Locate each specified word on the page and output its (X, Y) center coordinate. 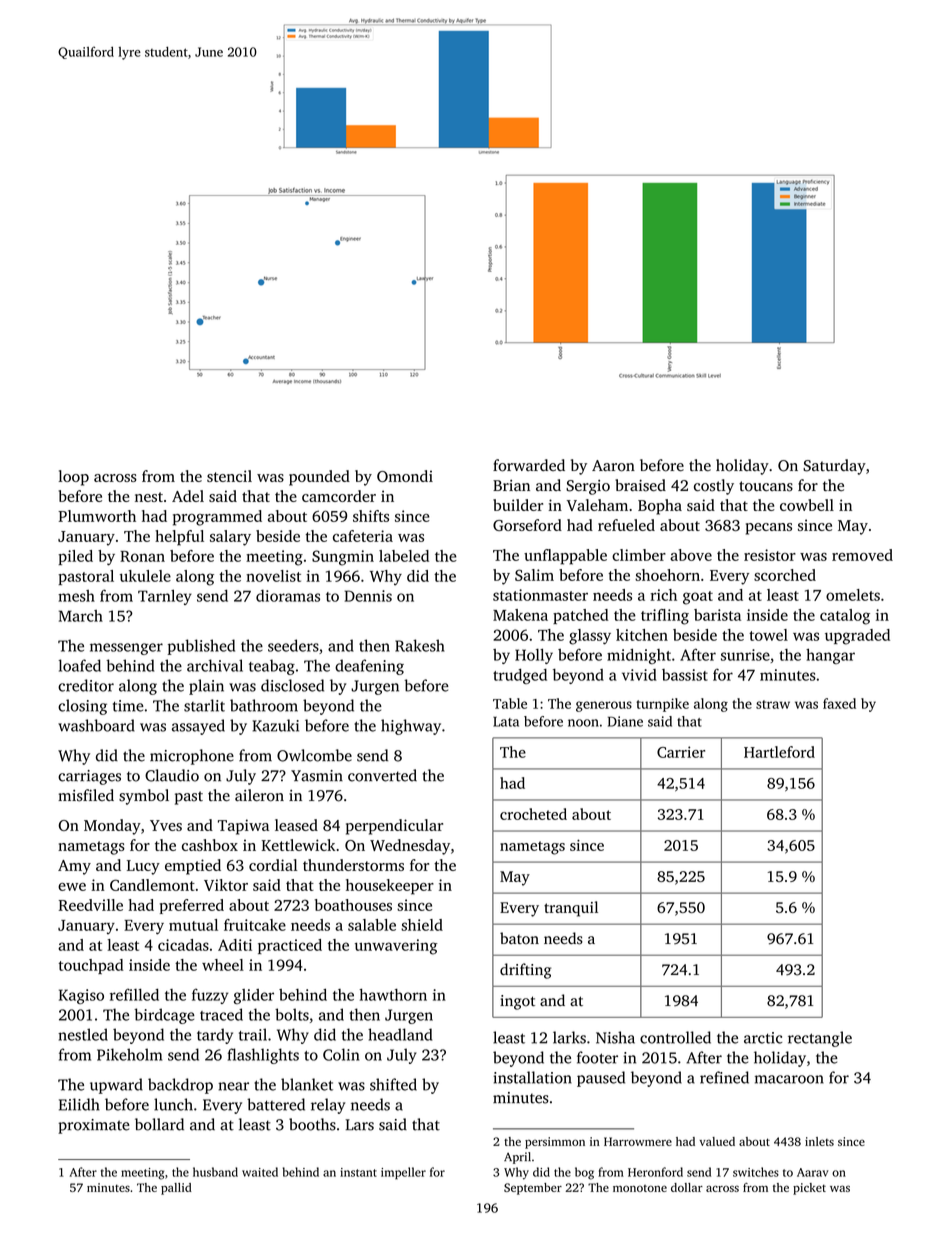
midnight (639, 656)
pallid (176, 1189)
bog (584, 1173)
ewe (72, 887)
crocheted (533, 814)
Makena (520, 615)
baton (519, 938)
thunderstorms (353, 865)
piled (75, 557)
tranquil (571, 909)
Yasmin (317, 776)
